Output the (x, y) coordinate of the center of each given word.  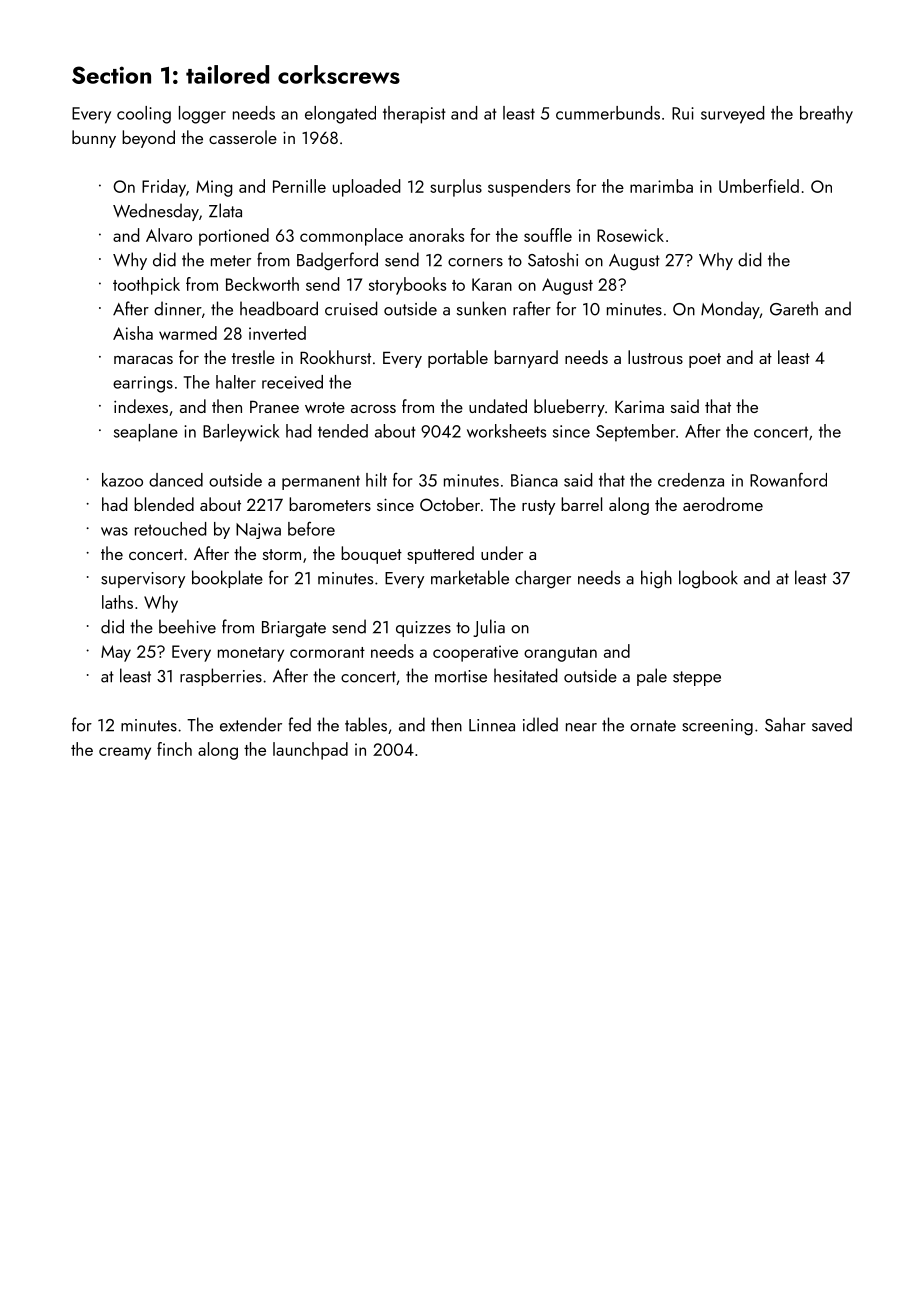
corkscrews (339, 74)
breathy (826, 115)
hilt (376, 480)
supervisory (143, 580)
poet (705, 360)
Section (111, 75)
